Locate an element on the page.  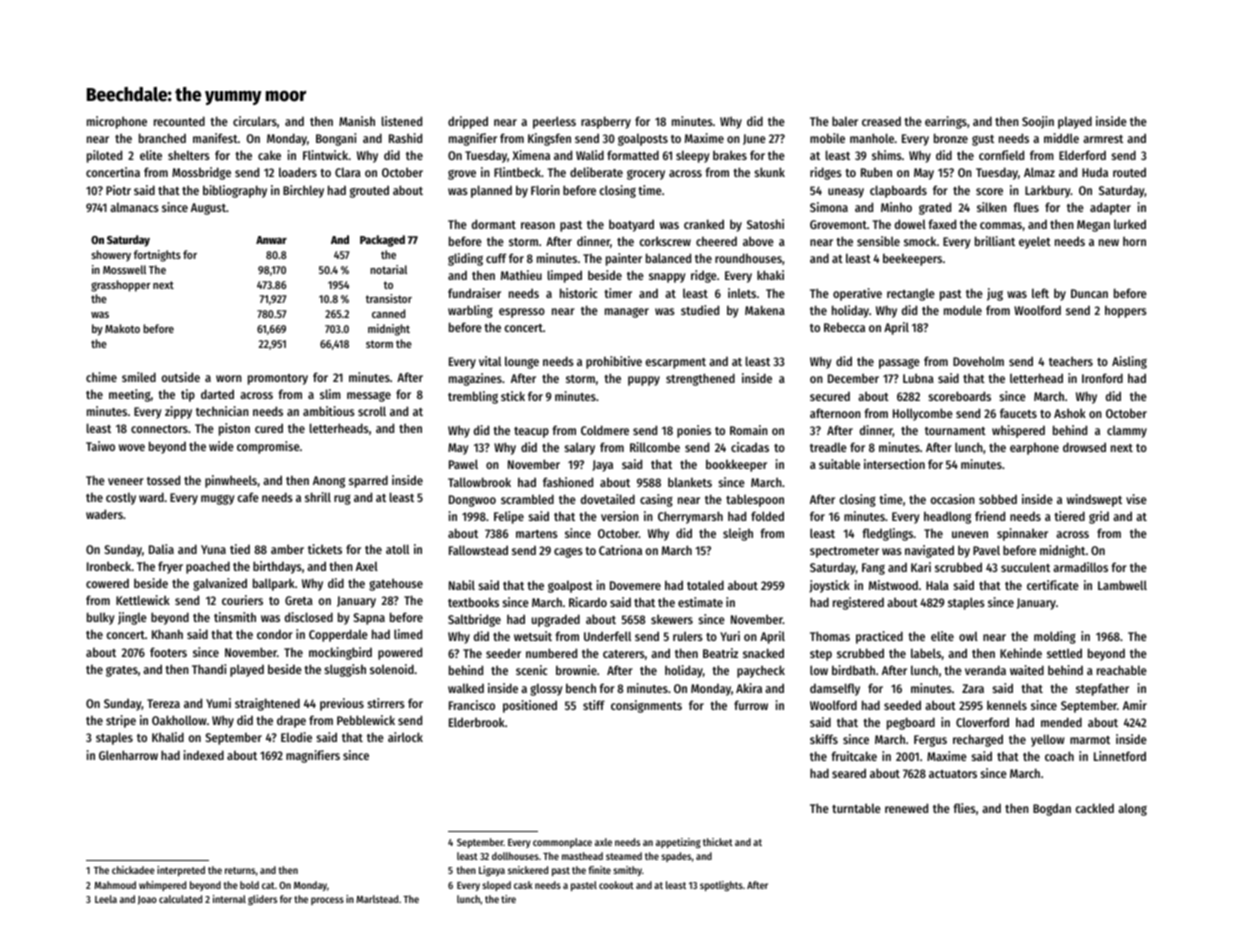
consignments is located at coordinates (646, 706).
